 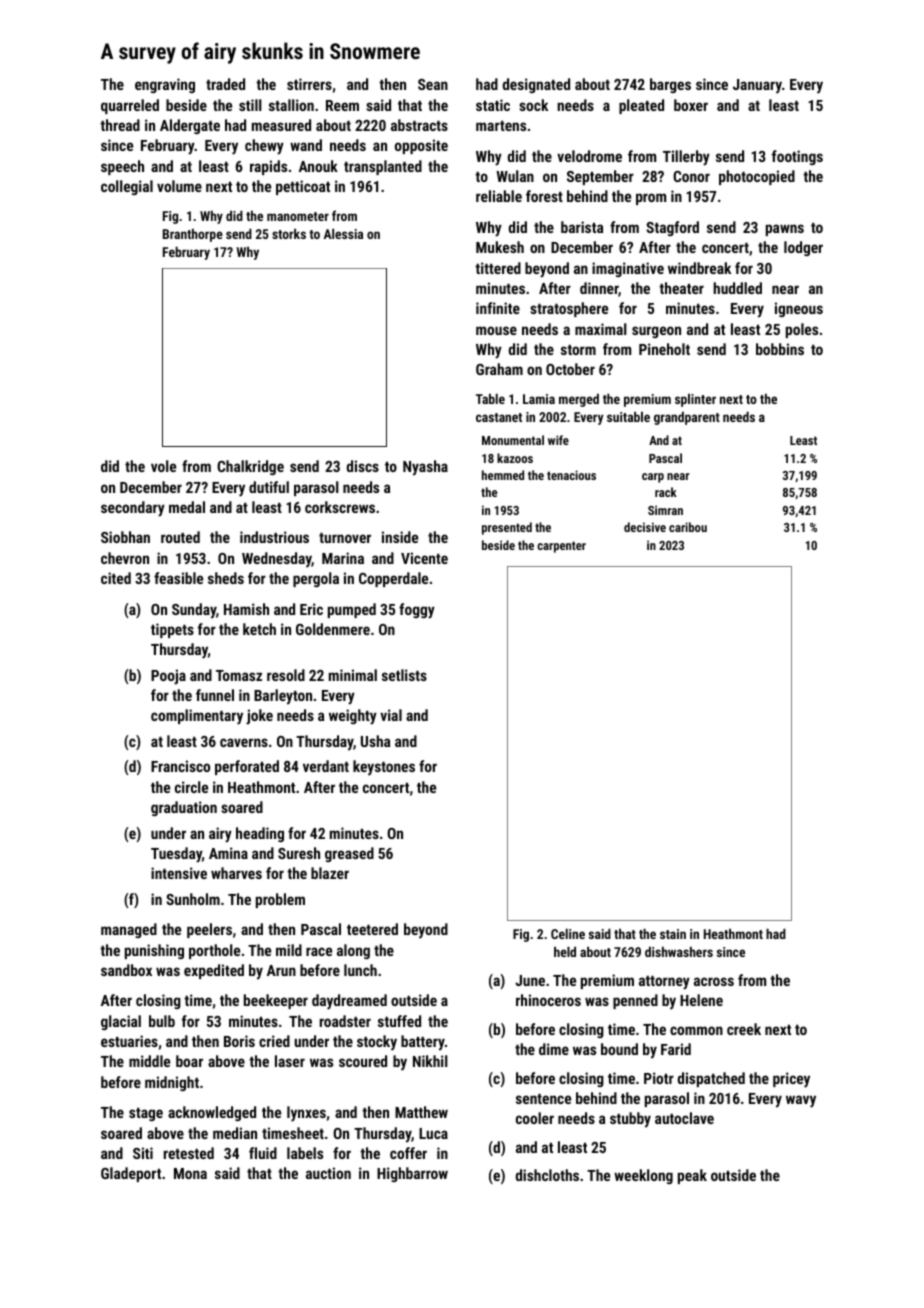 What do you see at coordinates (744, 1029) in the screenshot?
I see `creek` at bounding box center [744, 1029].
